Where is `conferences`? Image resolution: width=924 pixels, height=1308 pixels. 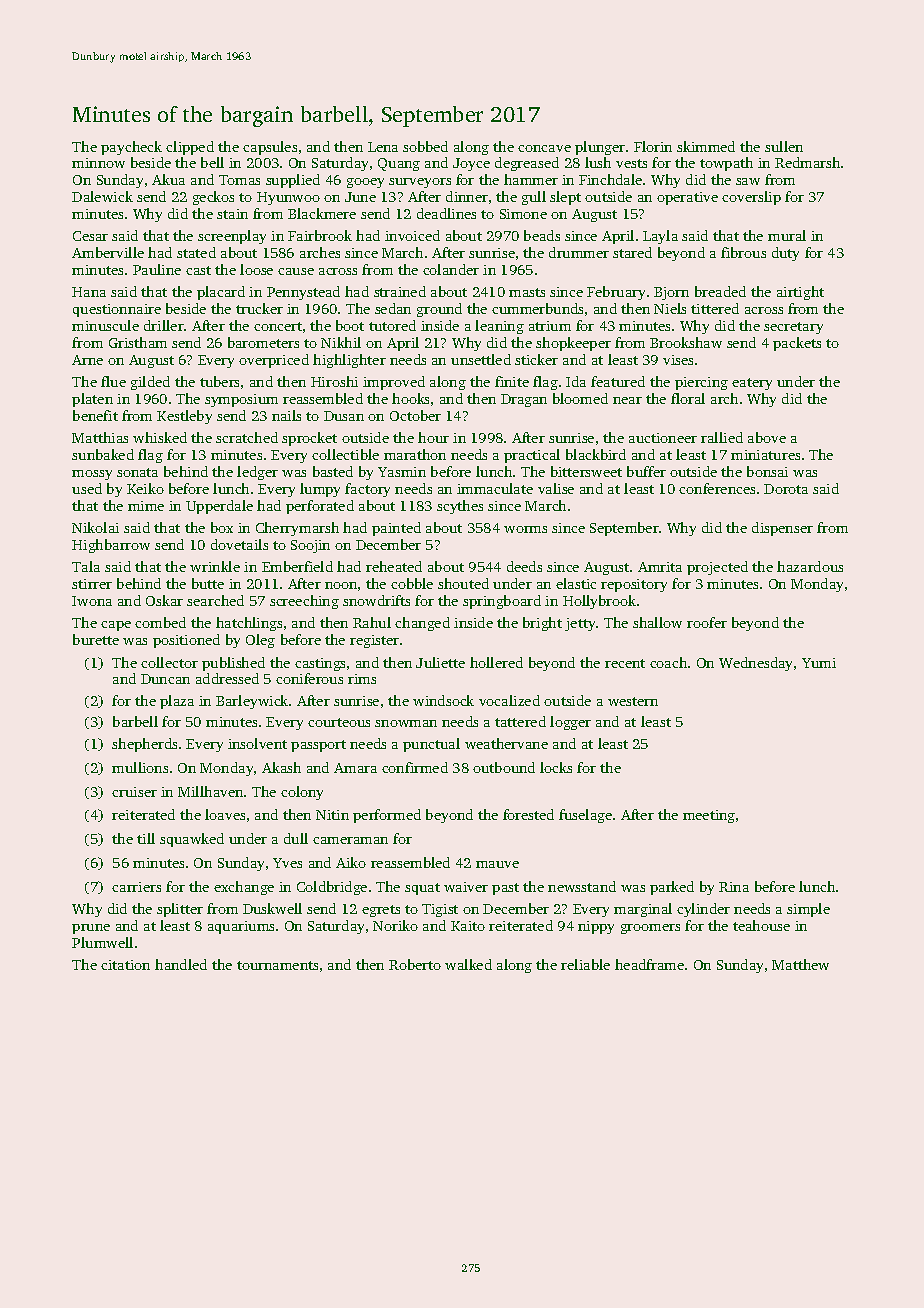
conferences is located at coordinates (717, 488).
